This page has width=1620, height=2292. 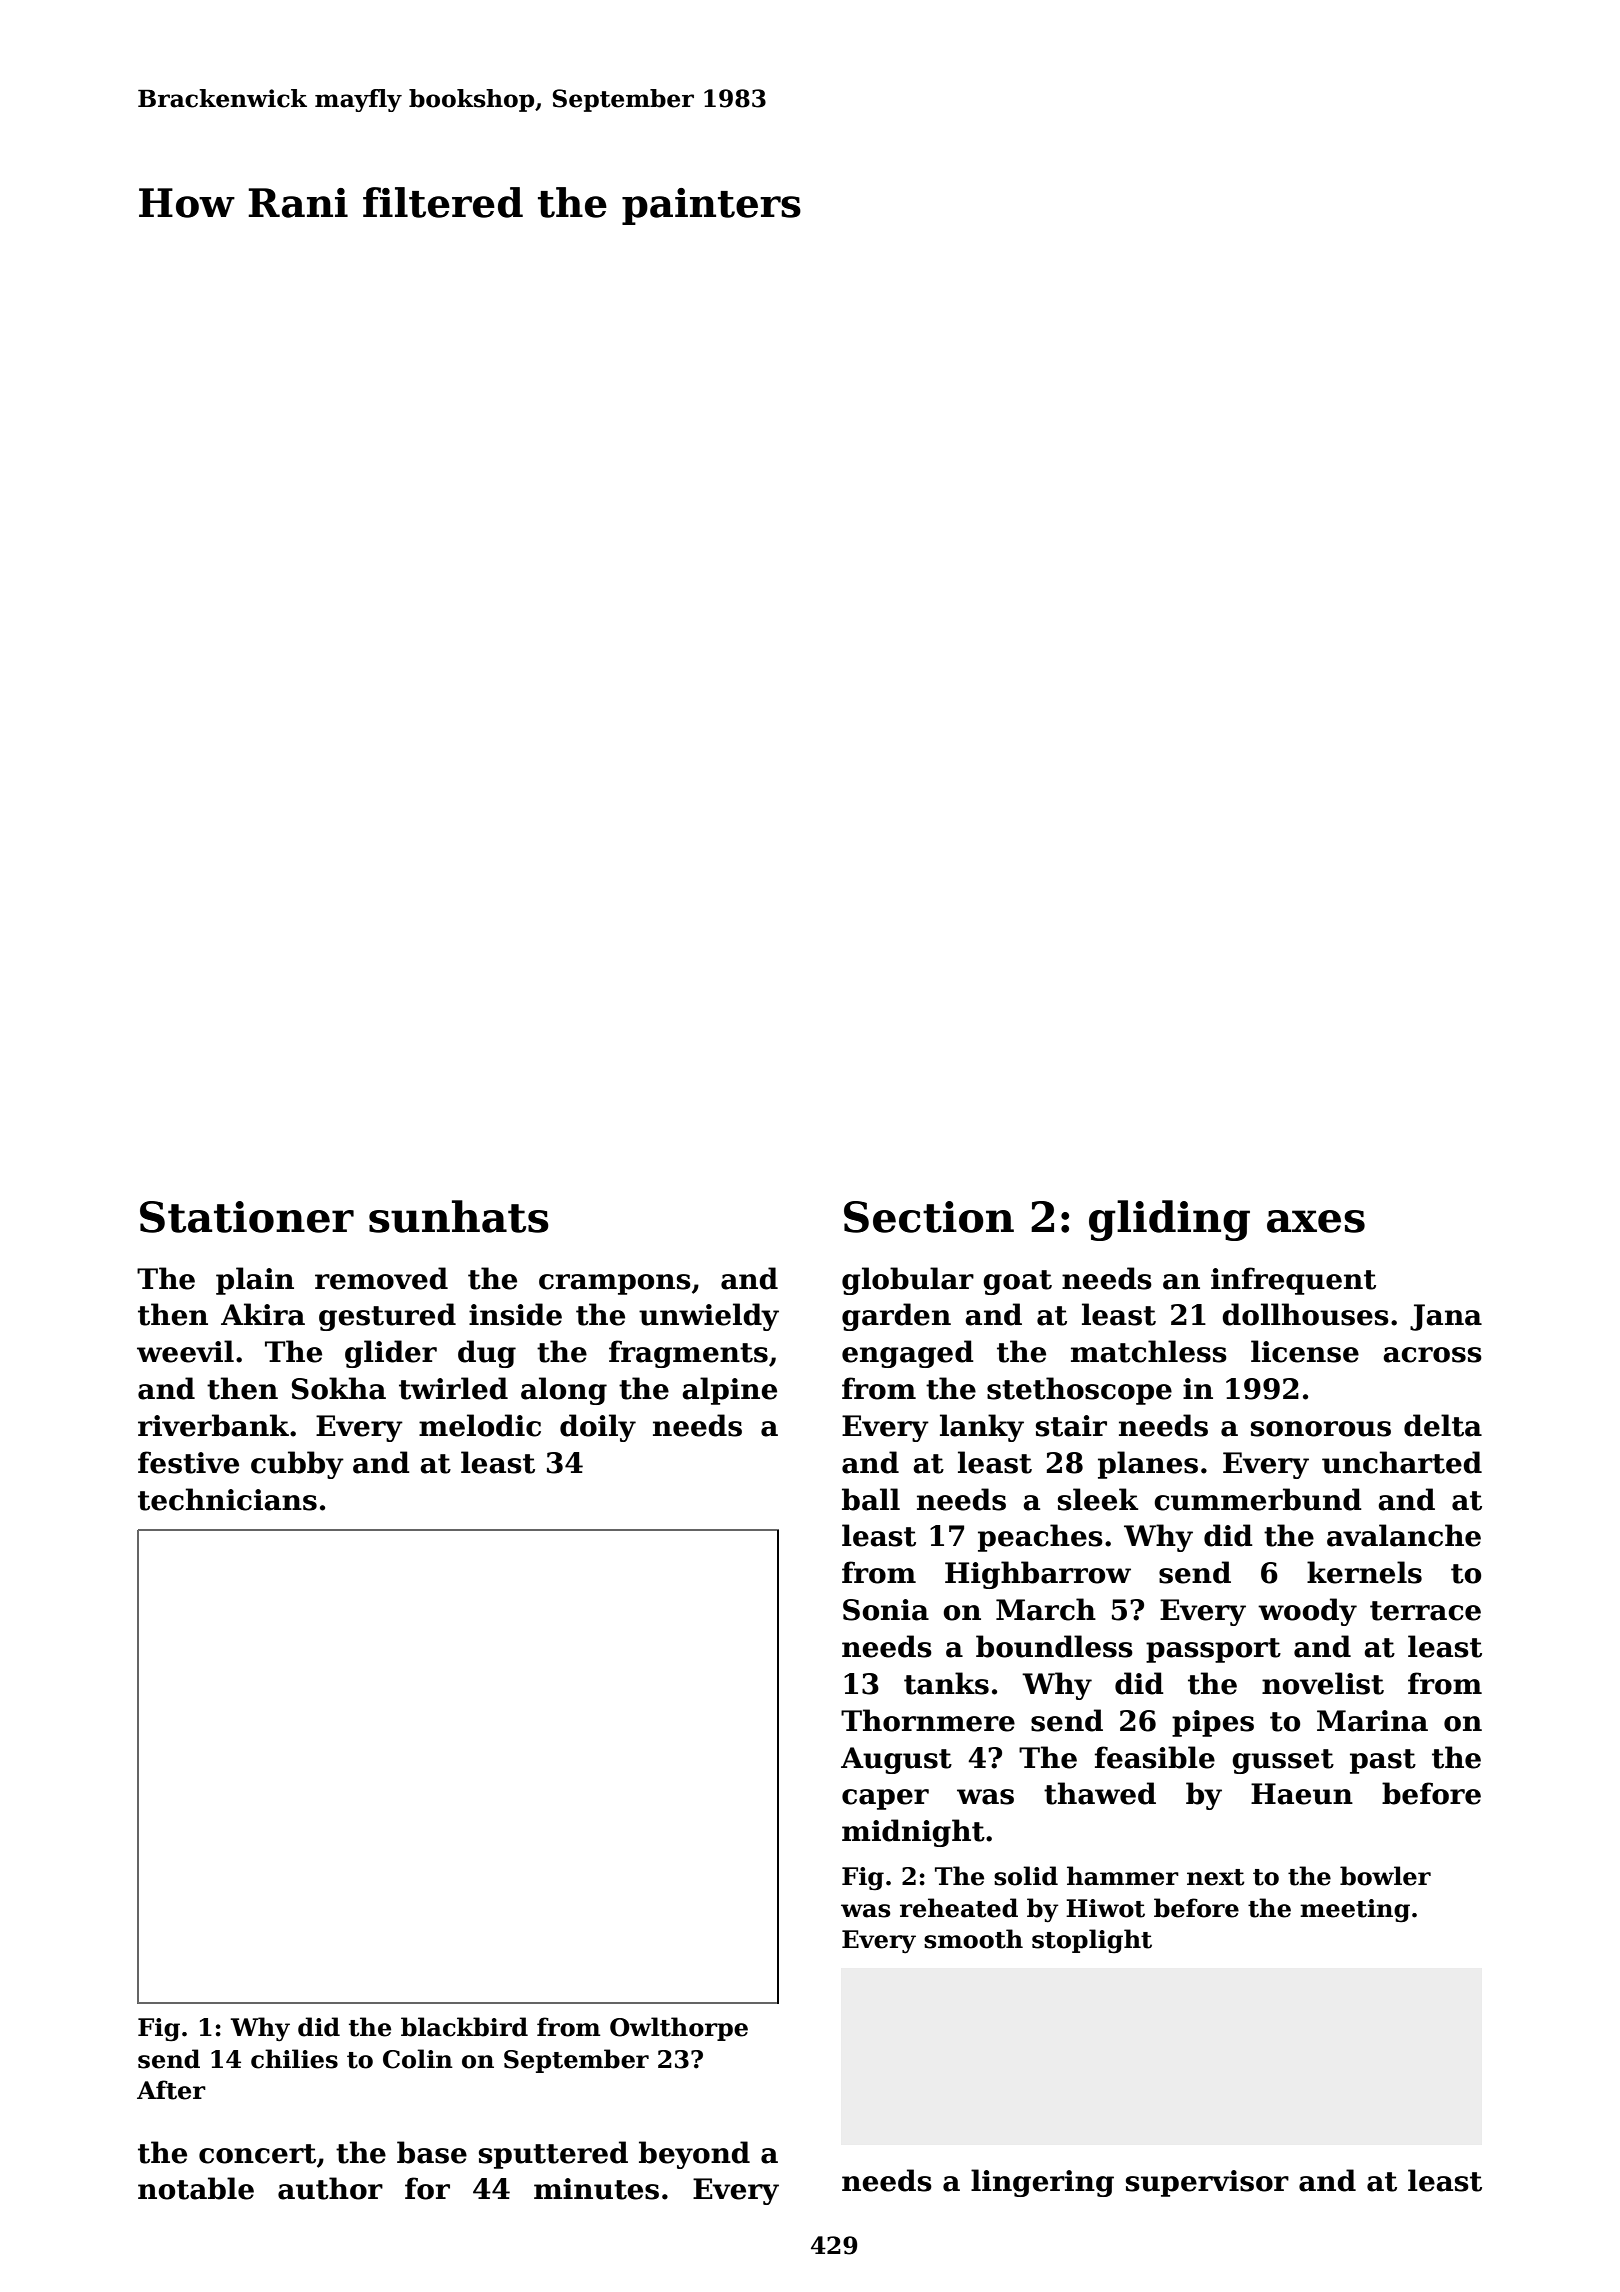 What do you see at coordinates (247, 1217) in the page?
I see `Stationer` at bounding box center [247, 1217].
